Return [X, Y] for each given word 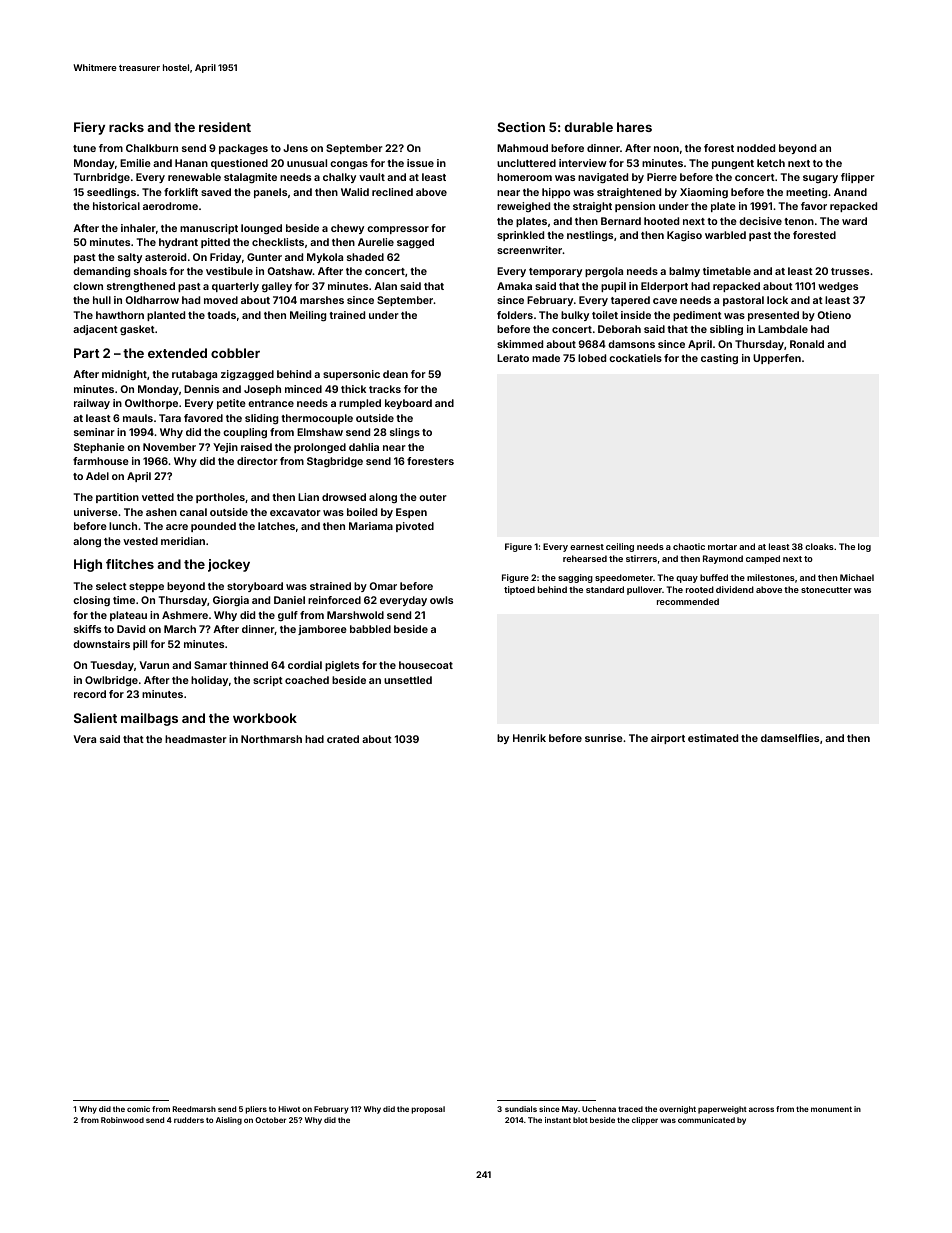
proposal [428, 1110]
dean [395, 374]
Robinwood [122, 1120]
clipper [645, 1121]
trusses [850, 271]
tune [84, 148]
